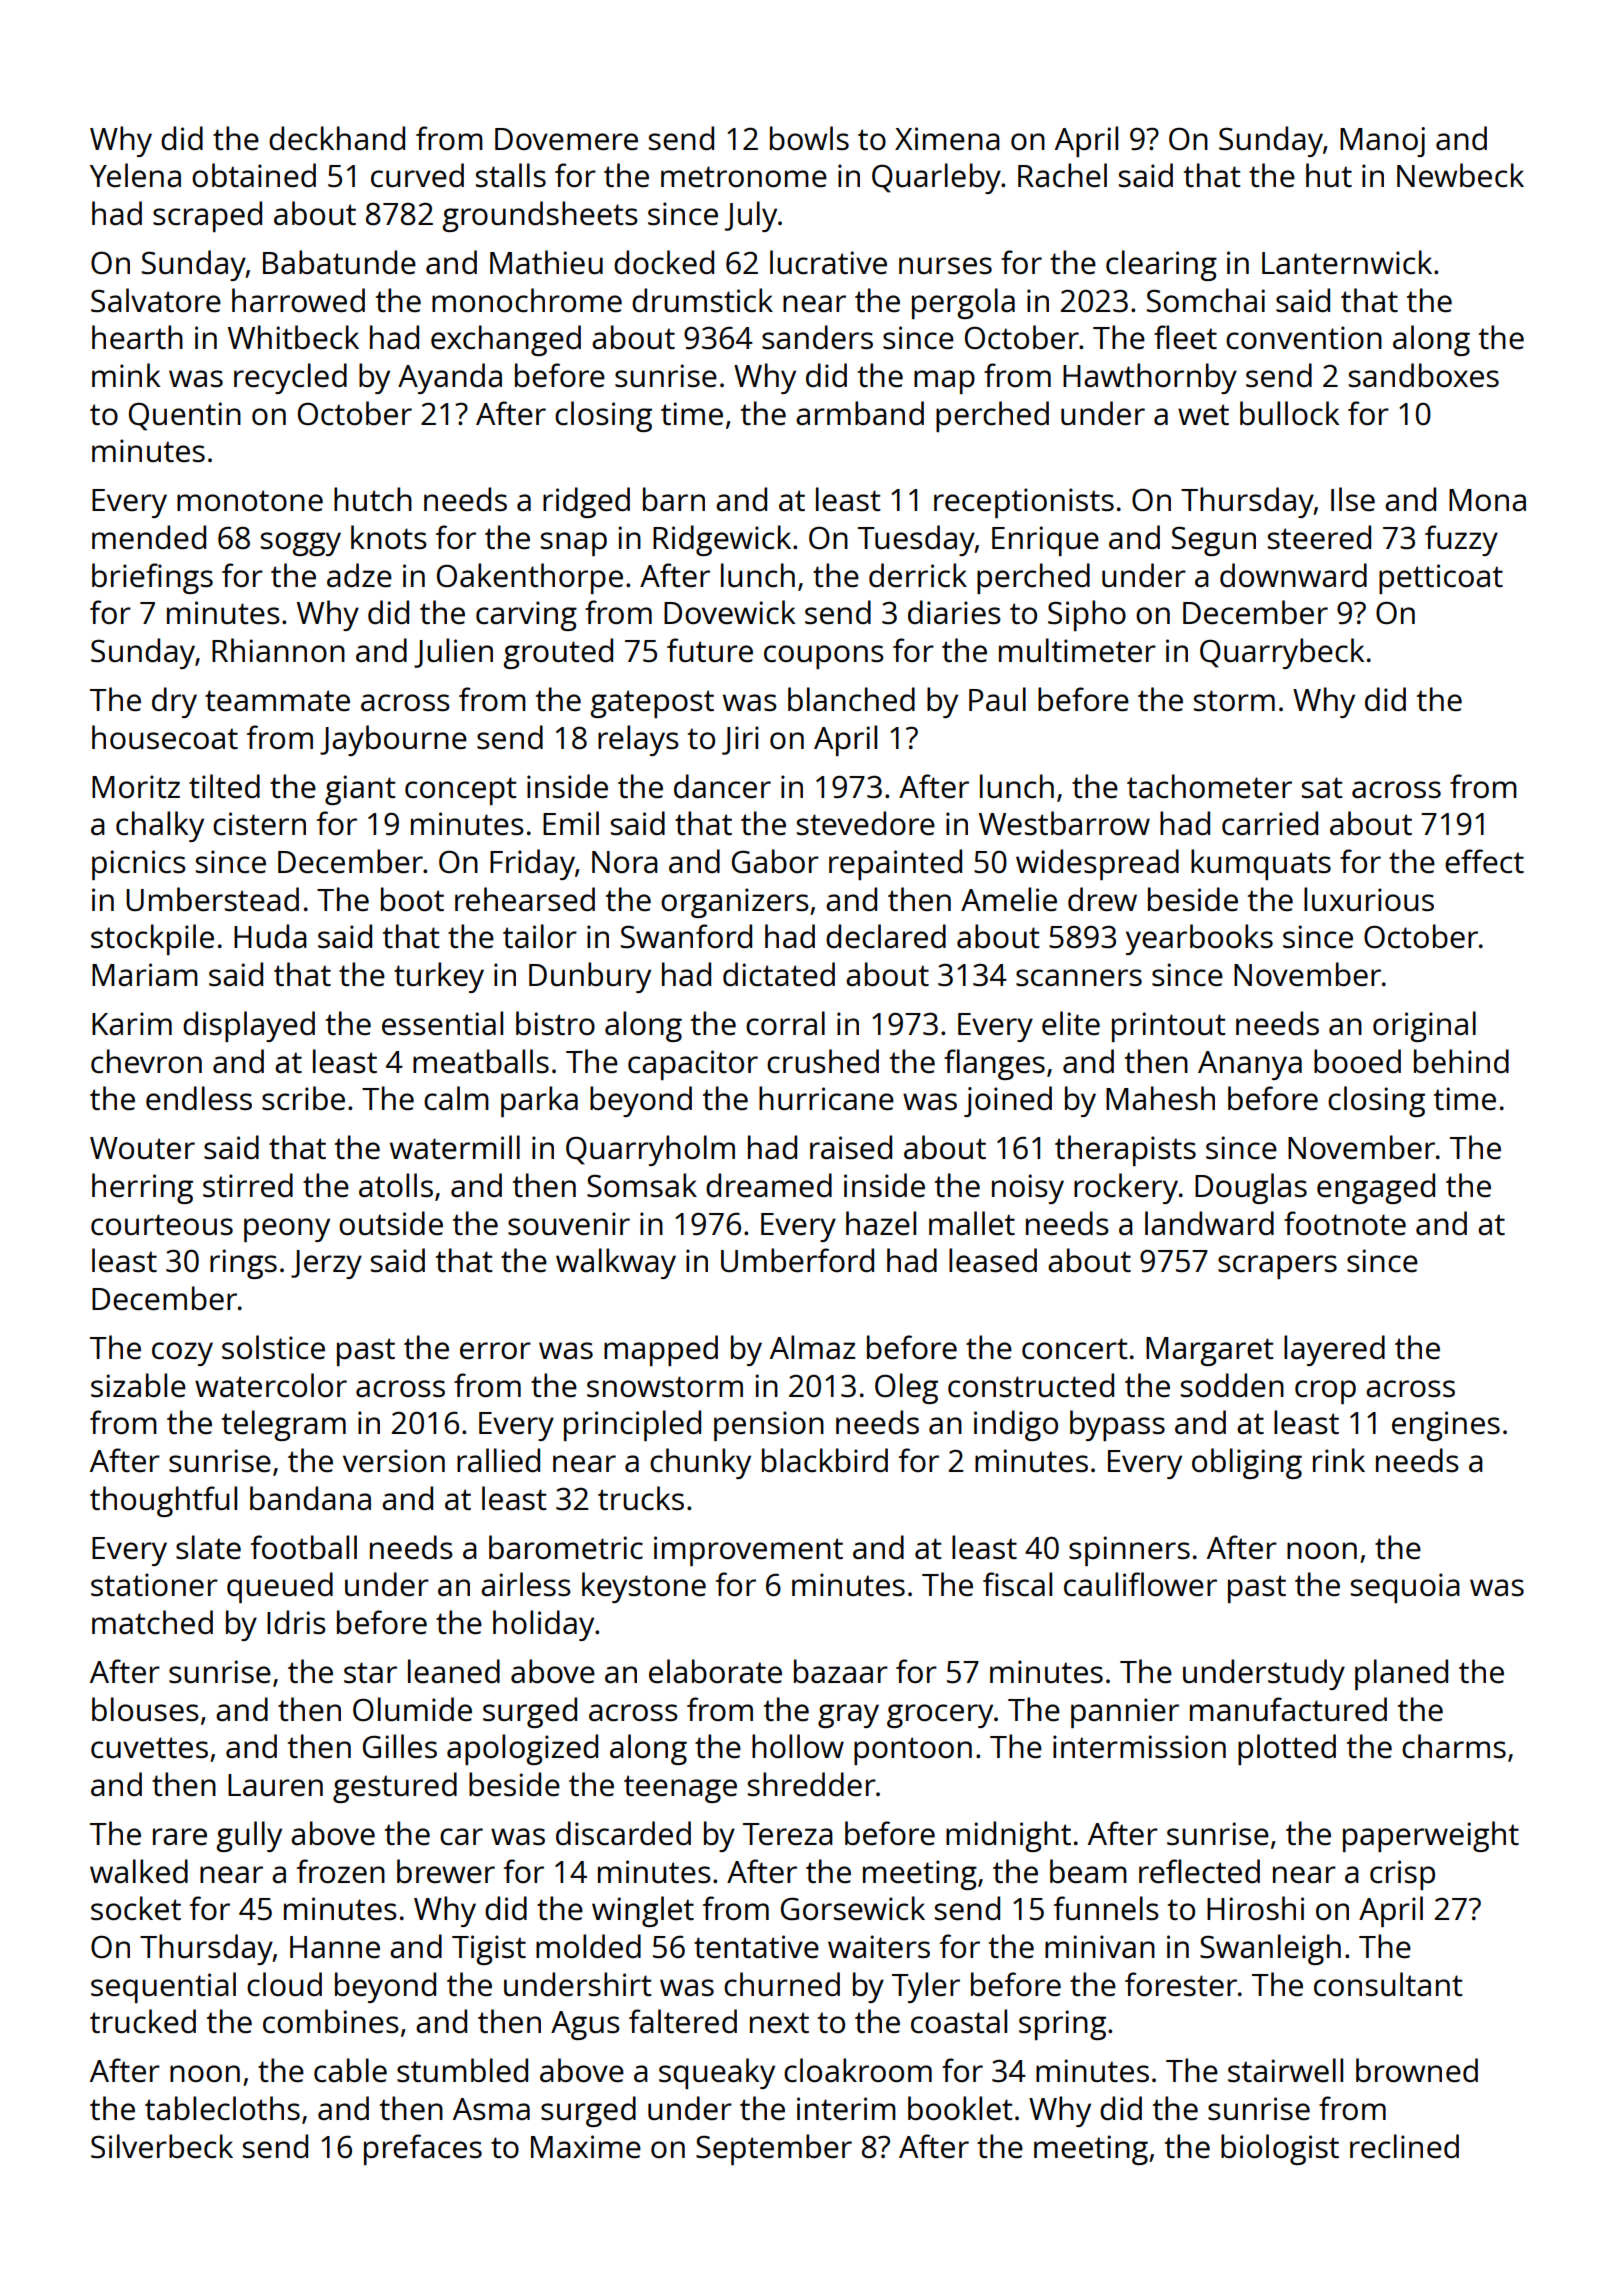  I want to click on gestured, so click(395, 1787).
